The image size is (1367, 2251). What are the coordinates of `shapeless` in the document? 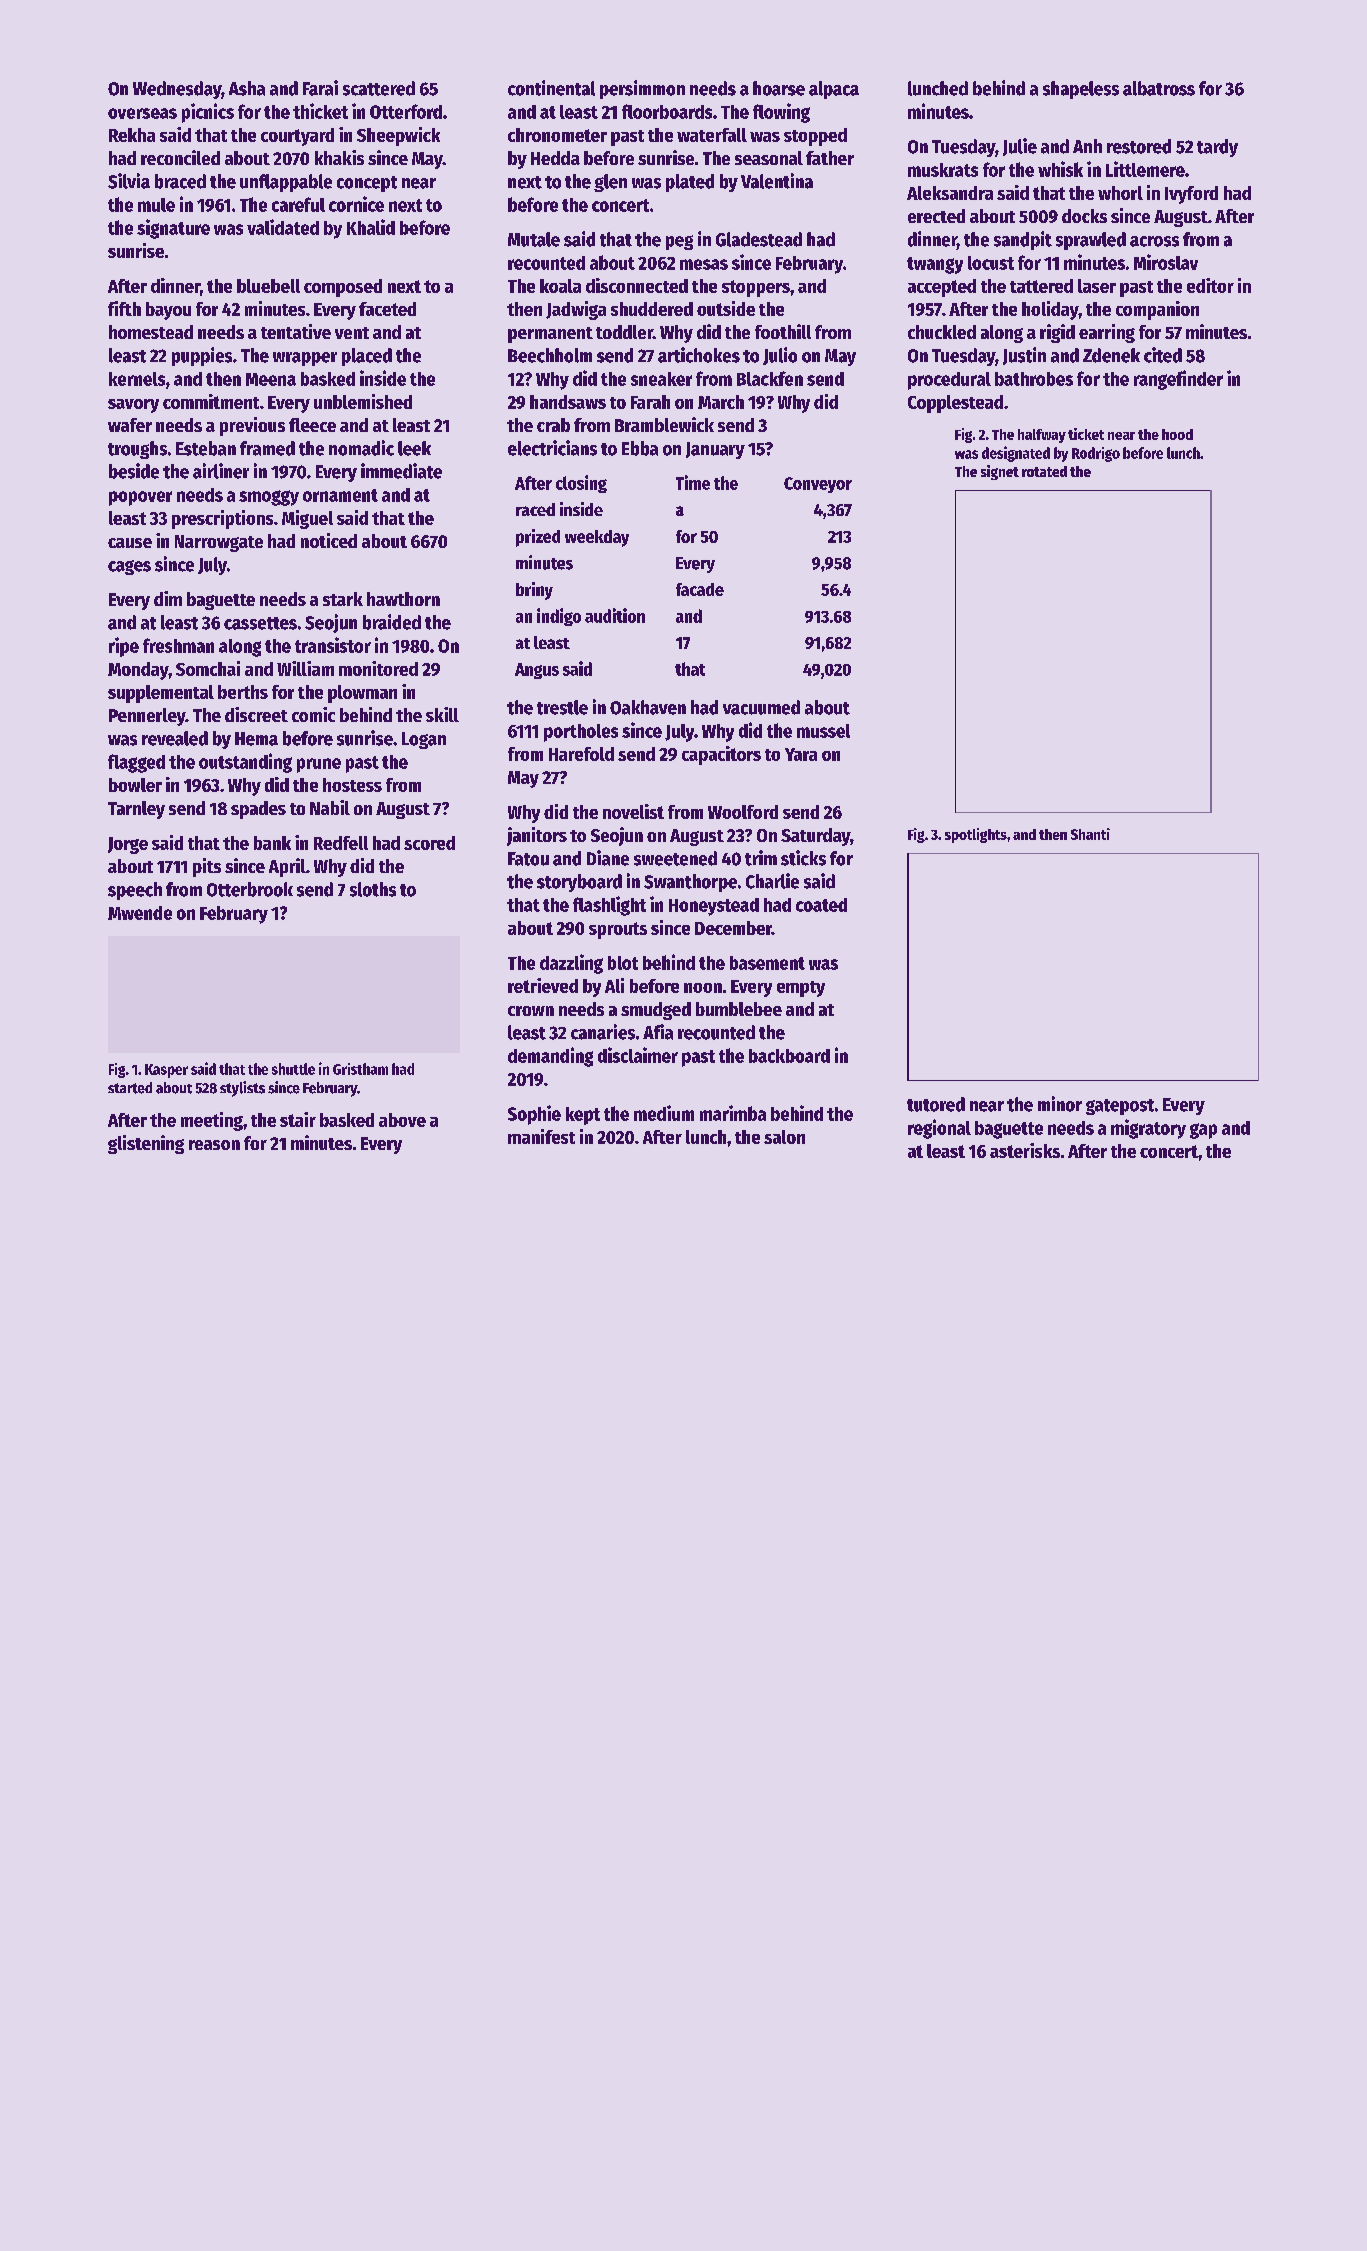 It's located at (1081, 90).
